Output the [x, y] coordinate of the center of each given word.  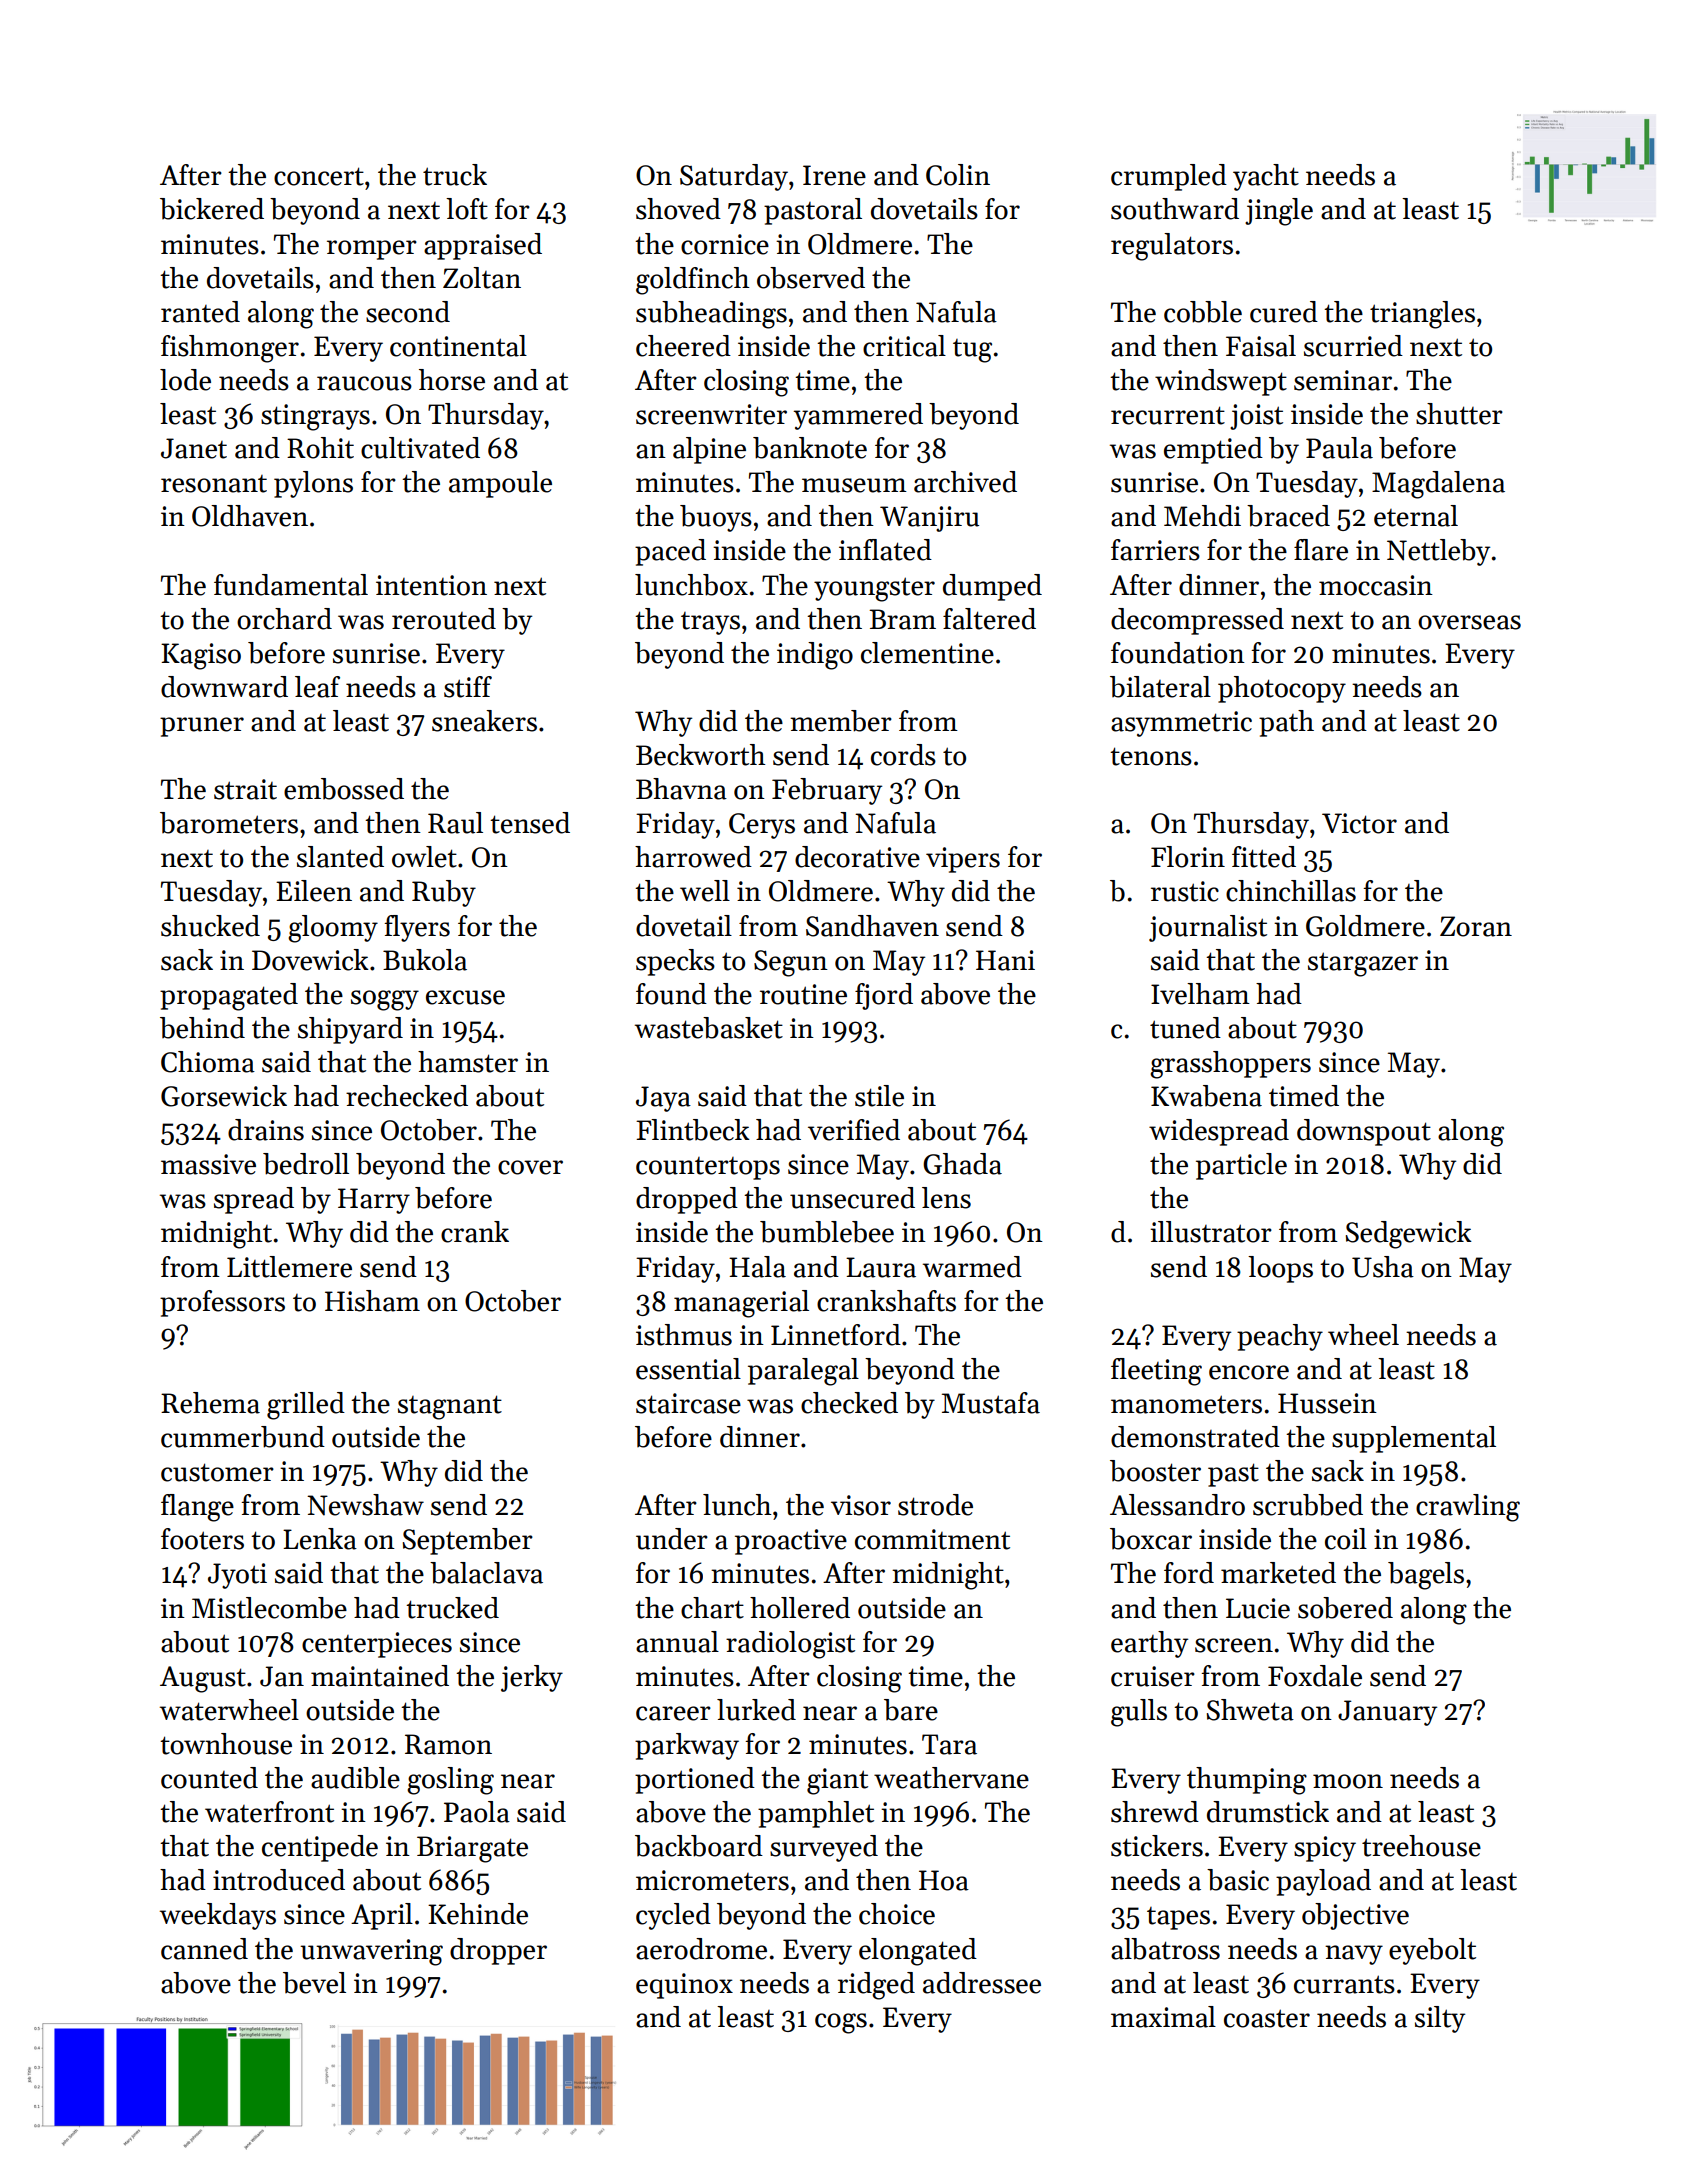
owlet [424, 857]
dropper [498, 1951]
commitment [932, 1539]
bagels [1426, 1576]
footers [202, 1539]
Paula [1339, 448]
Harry [374, 1201]
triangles [1422, 315]
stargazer [1363, 964]
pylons [313, 484]
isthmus [684, 1335]
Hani [1005, 960]
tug [972, 351]
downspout [1364, 1132]
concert [319, 176]
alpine [709, 450]
